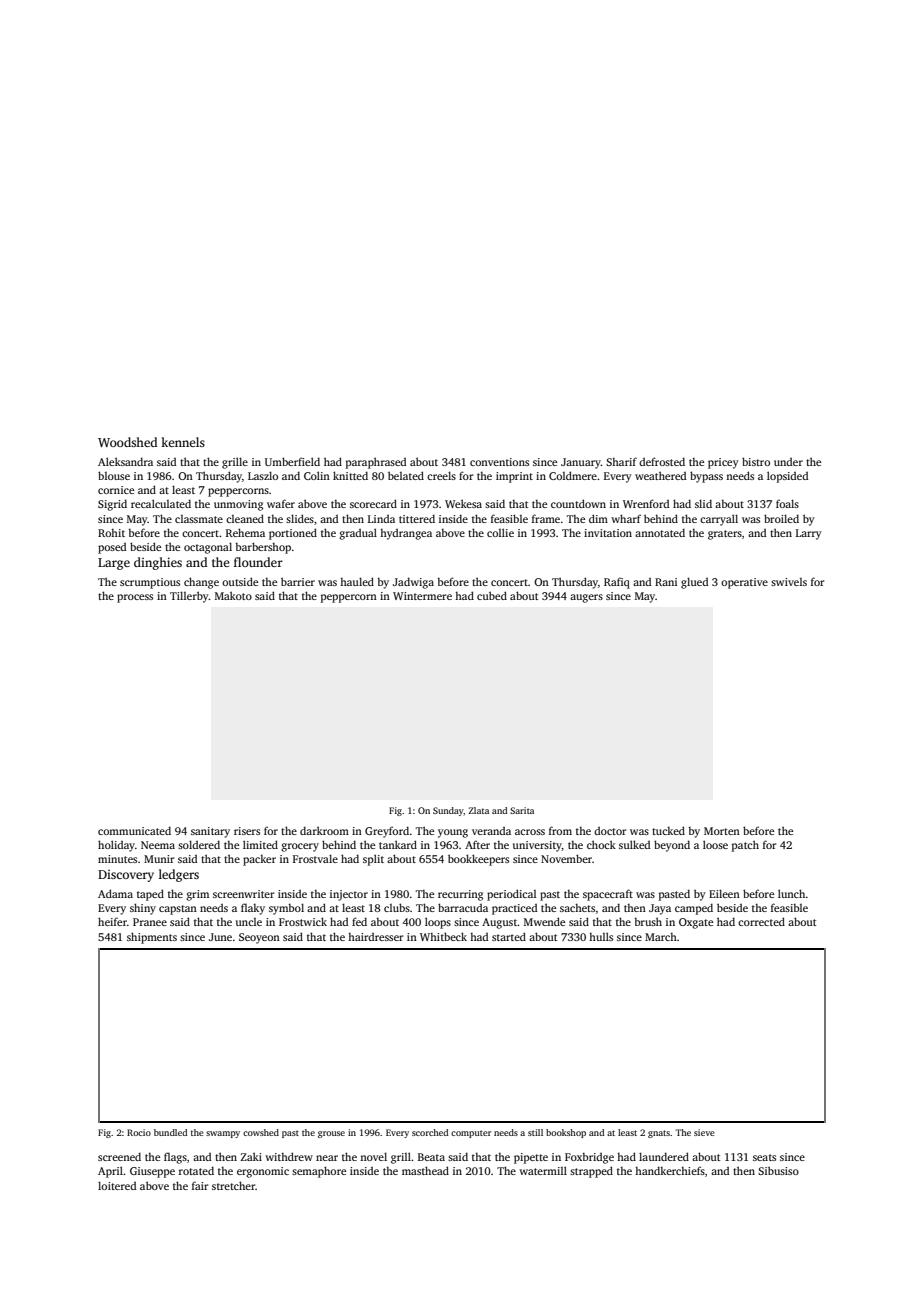 The height and width of the screenshot is (1308, 924). I want to click on Makoto, so click(233, 595).
